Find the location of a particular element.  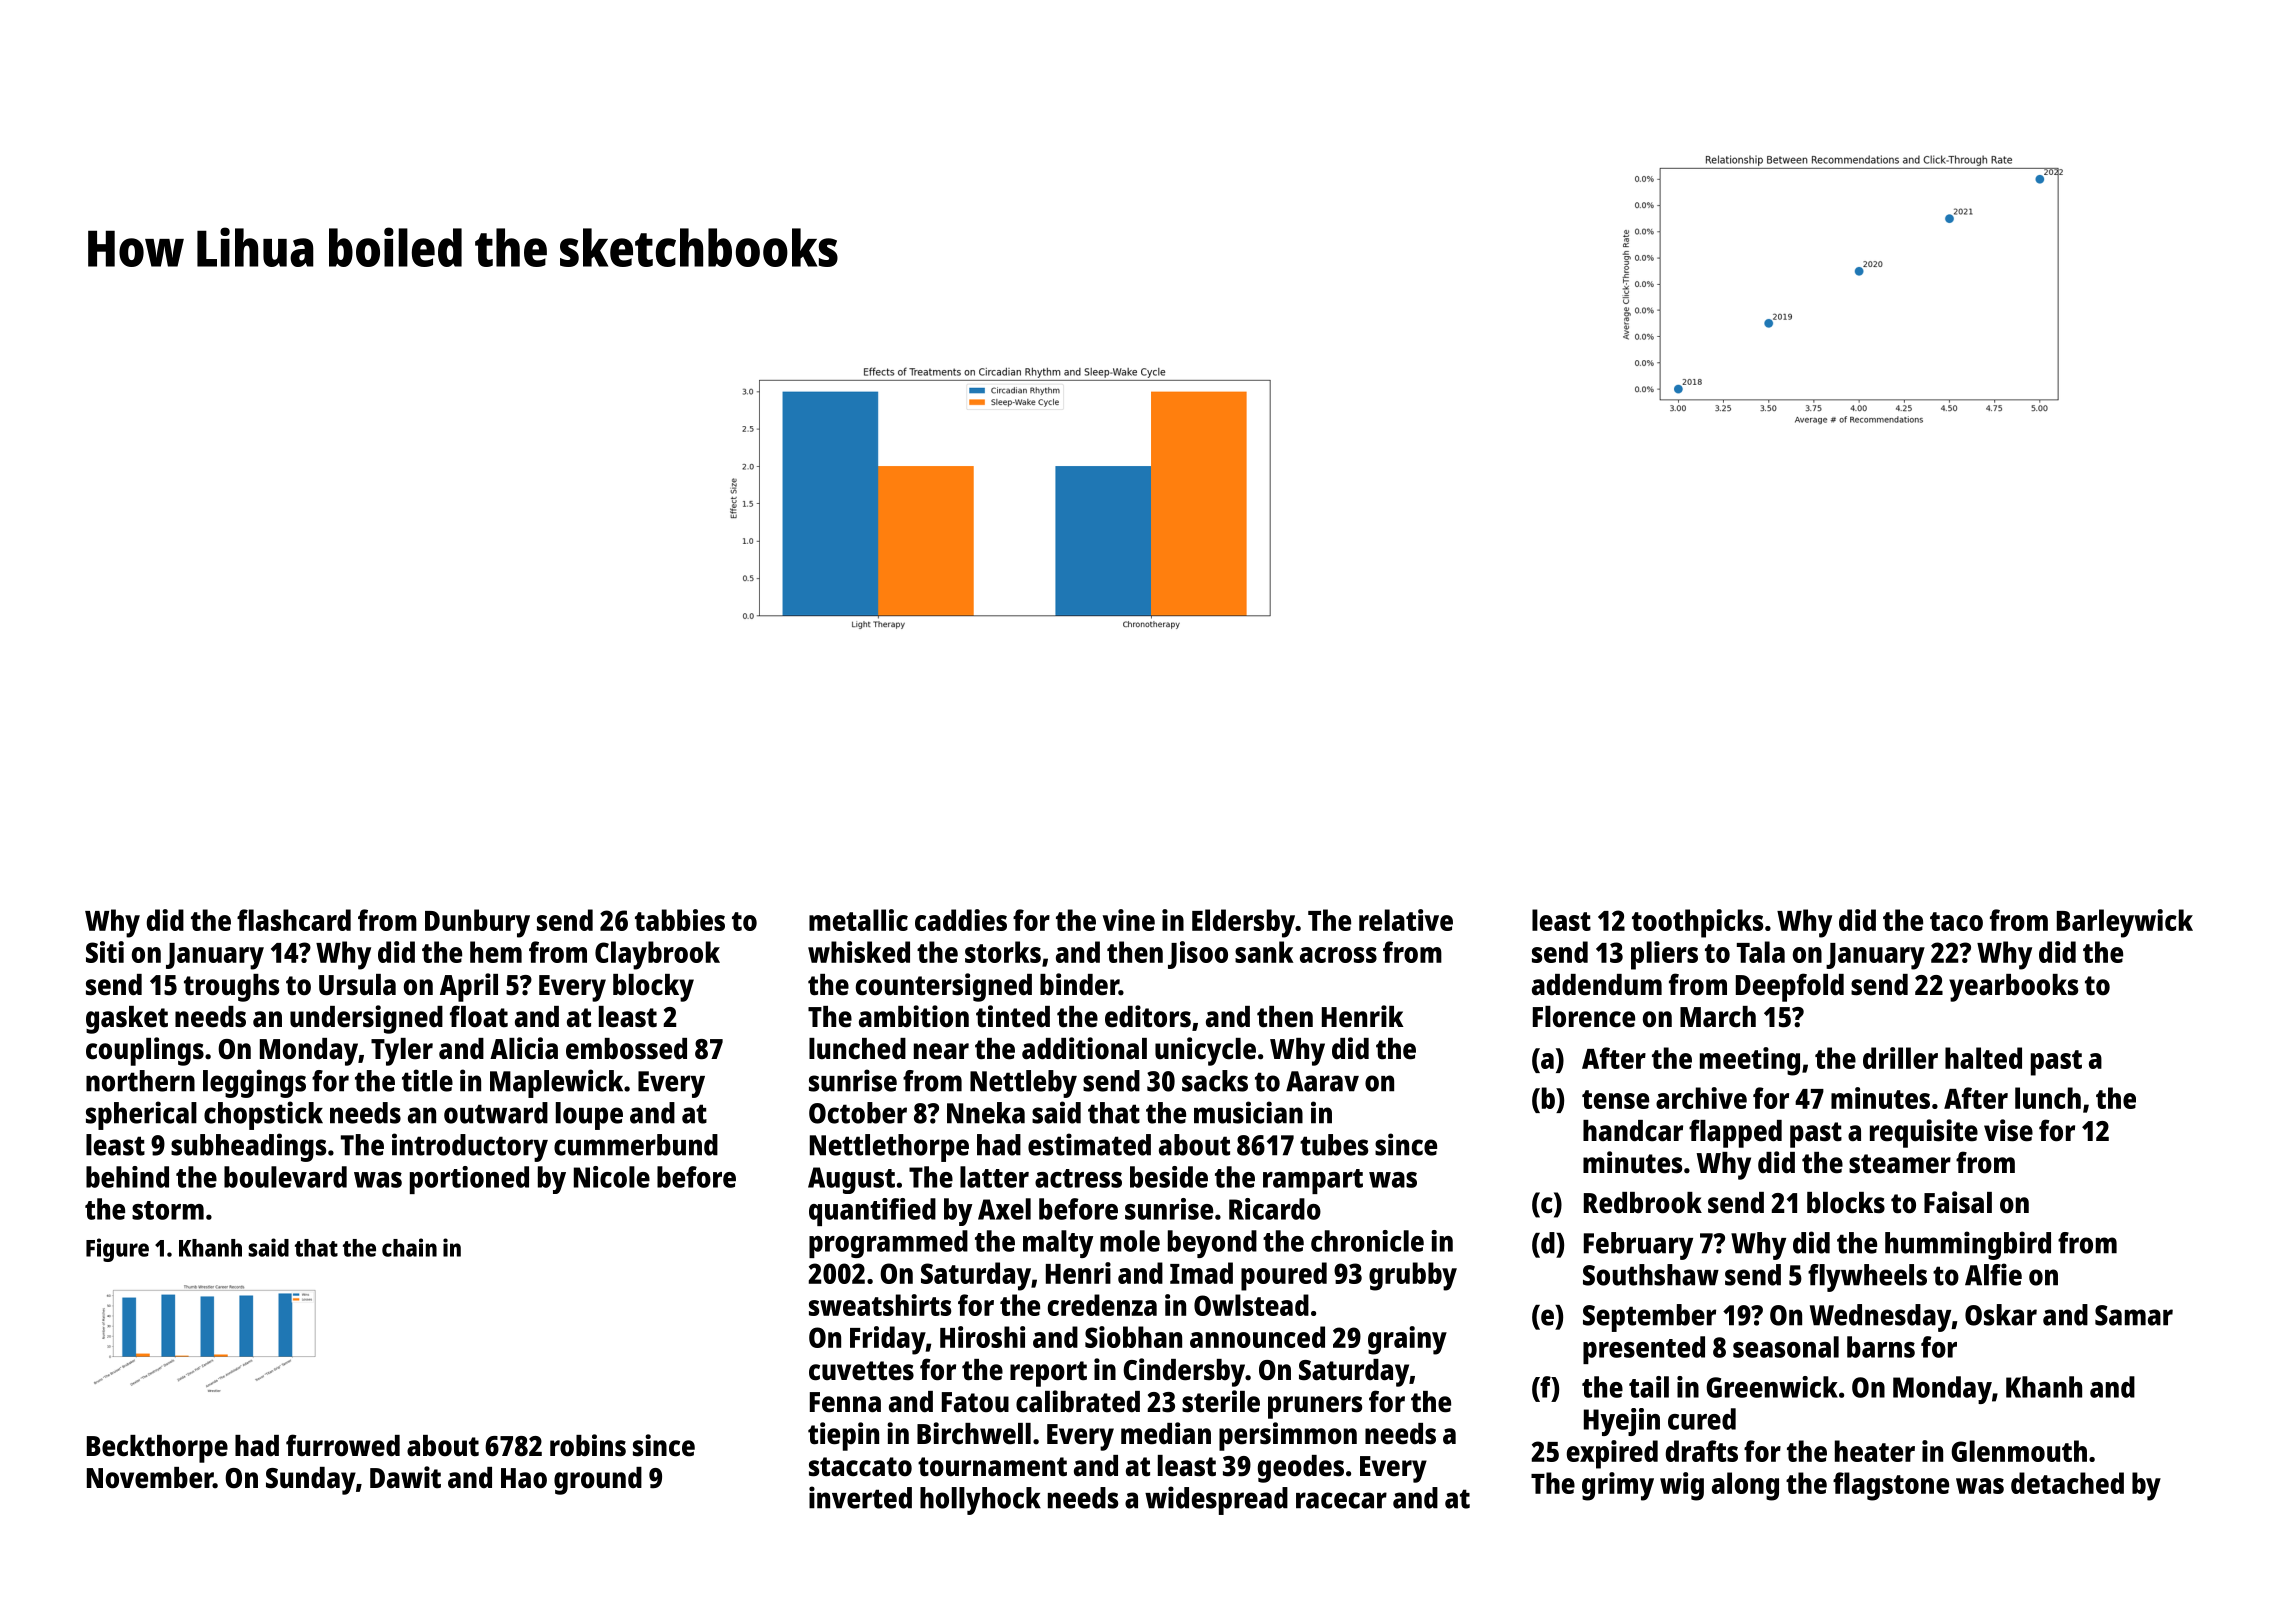

hummingbird is located at coordinates (1968, 1245).
